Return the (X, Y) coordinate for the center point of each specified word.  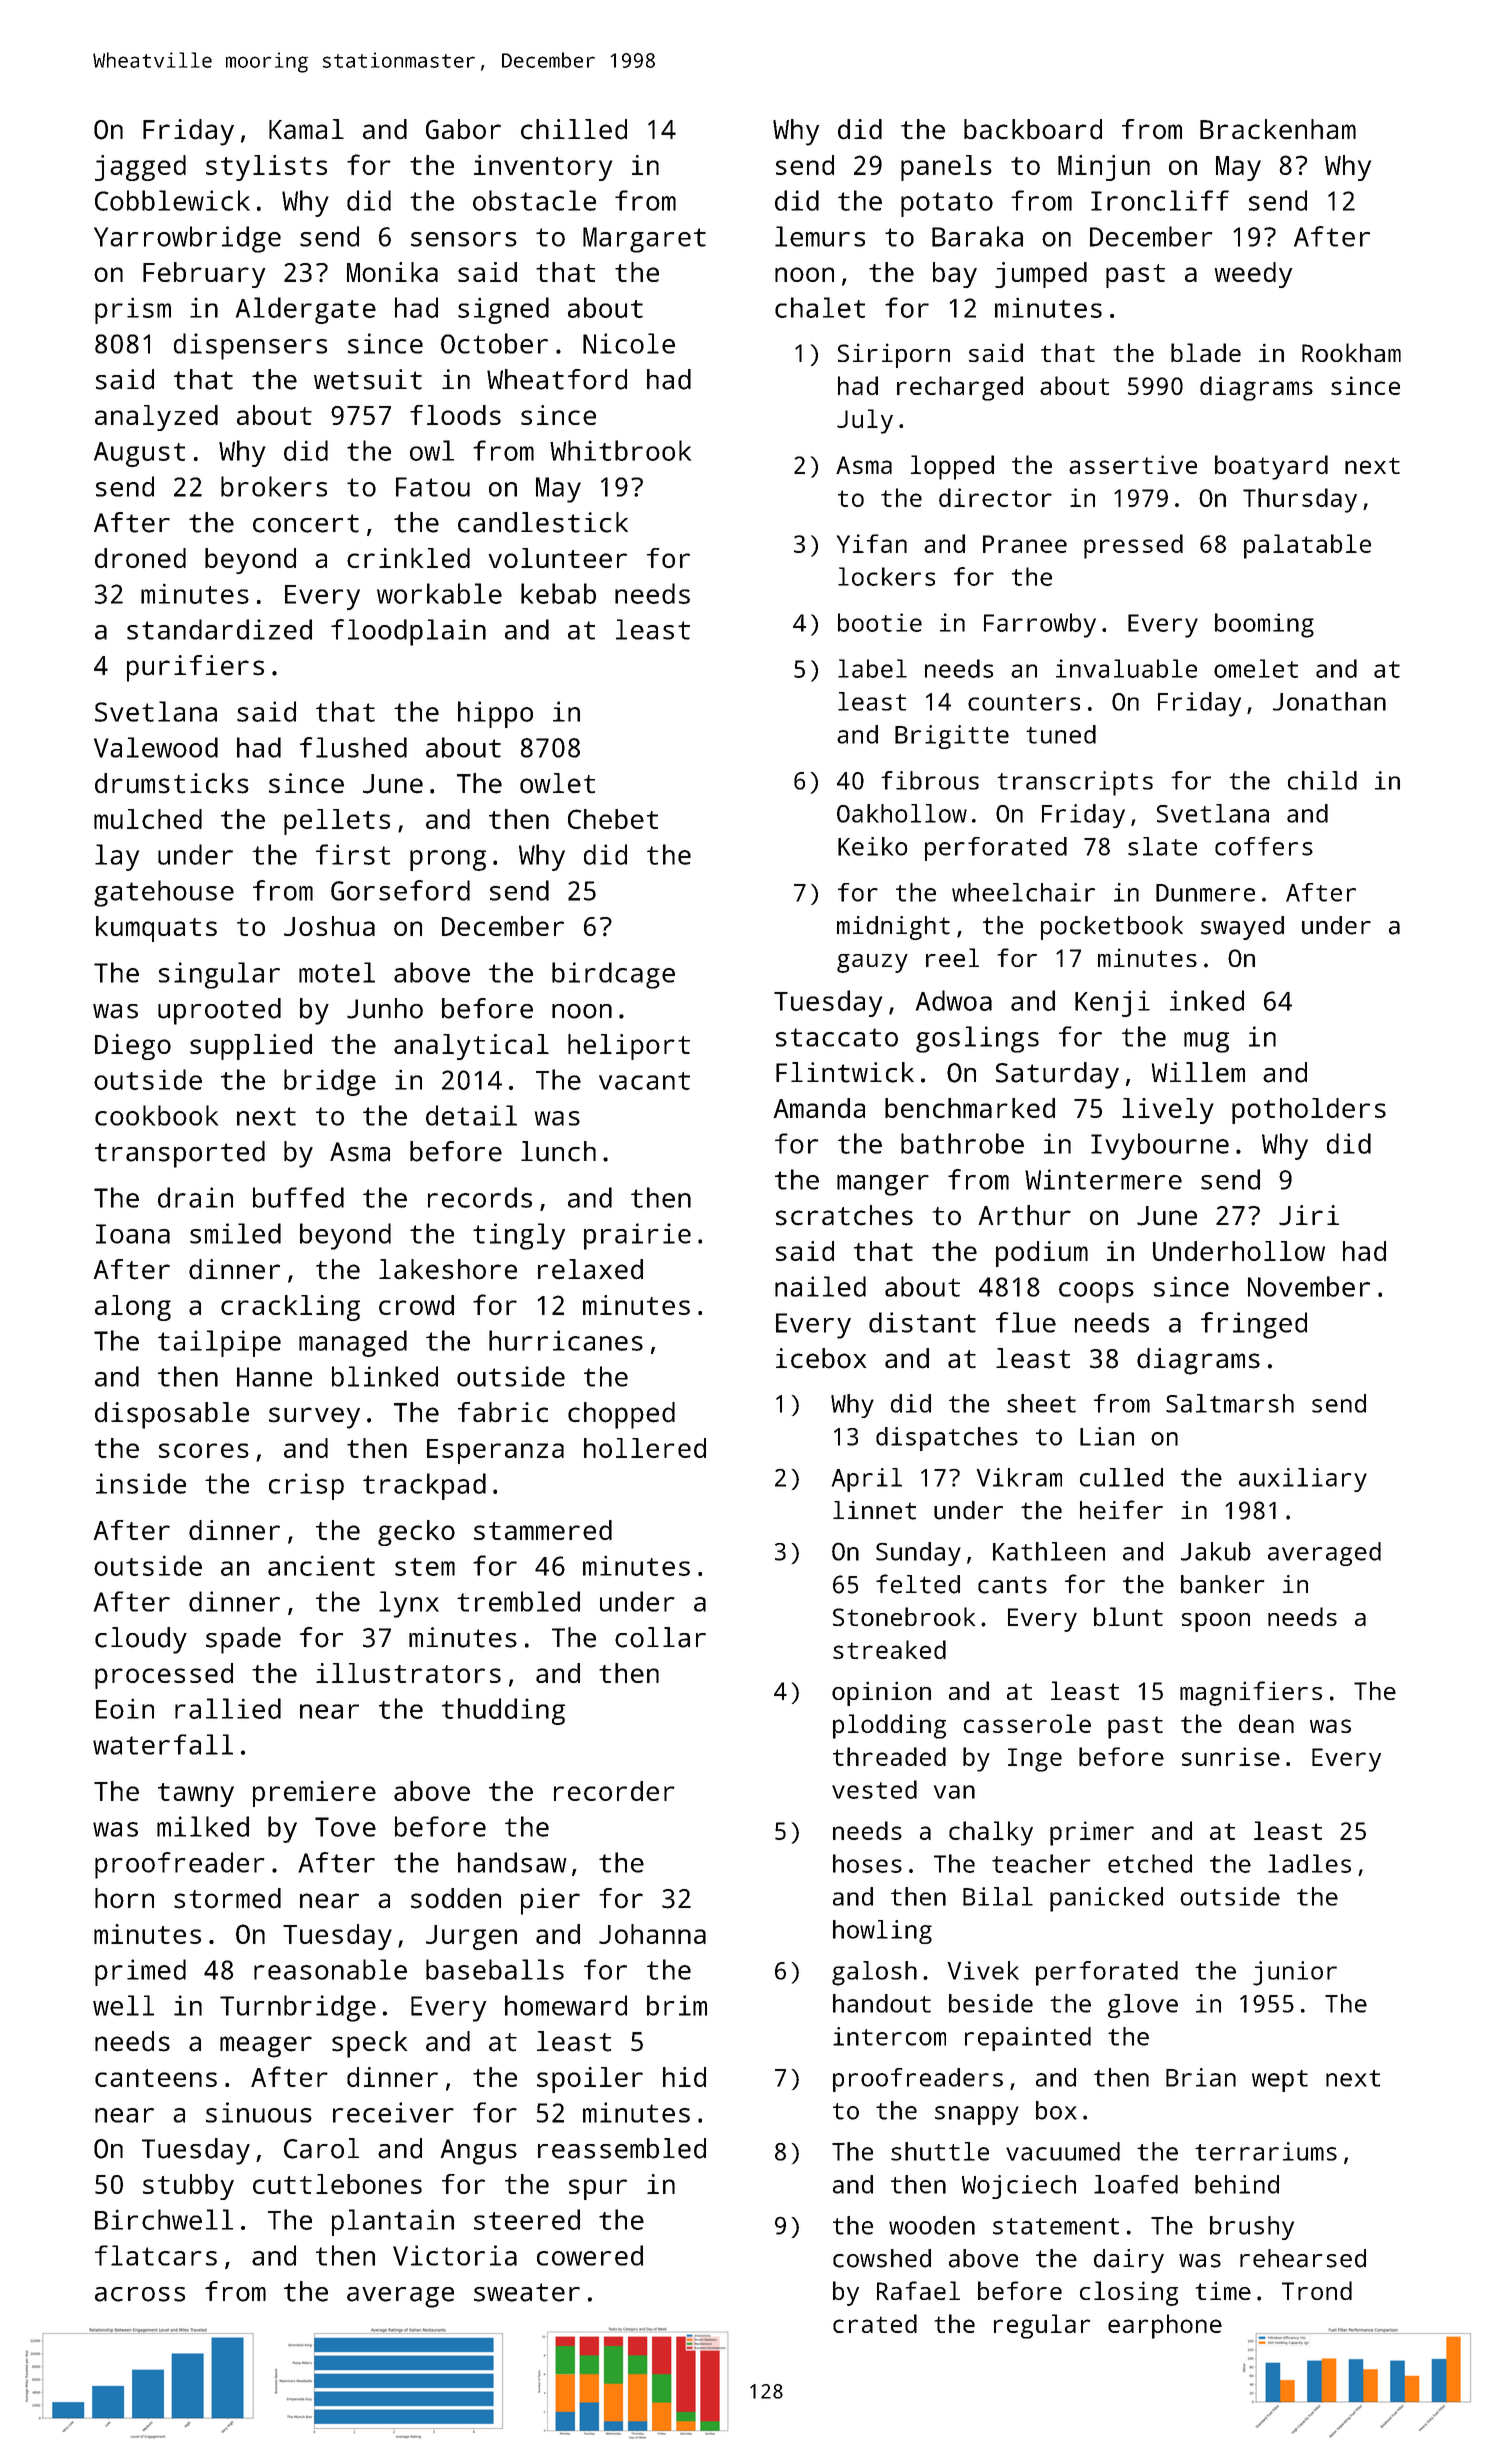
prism (133, 310)
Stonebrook (904, 1616)
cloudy (141, 1640)
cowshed (882, 2258)
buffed (298, 1197)
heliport (629, 1047)
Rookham (1351, 352)
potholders (1309, 1111)
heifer (1121, 1510)
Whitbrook (620, 450)
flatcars (156, 2255)
